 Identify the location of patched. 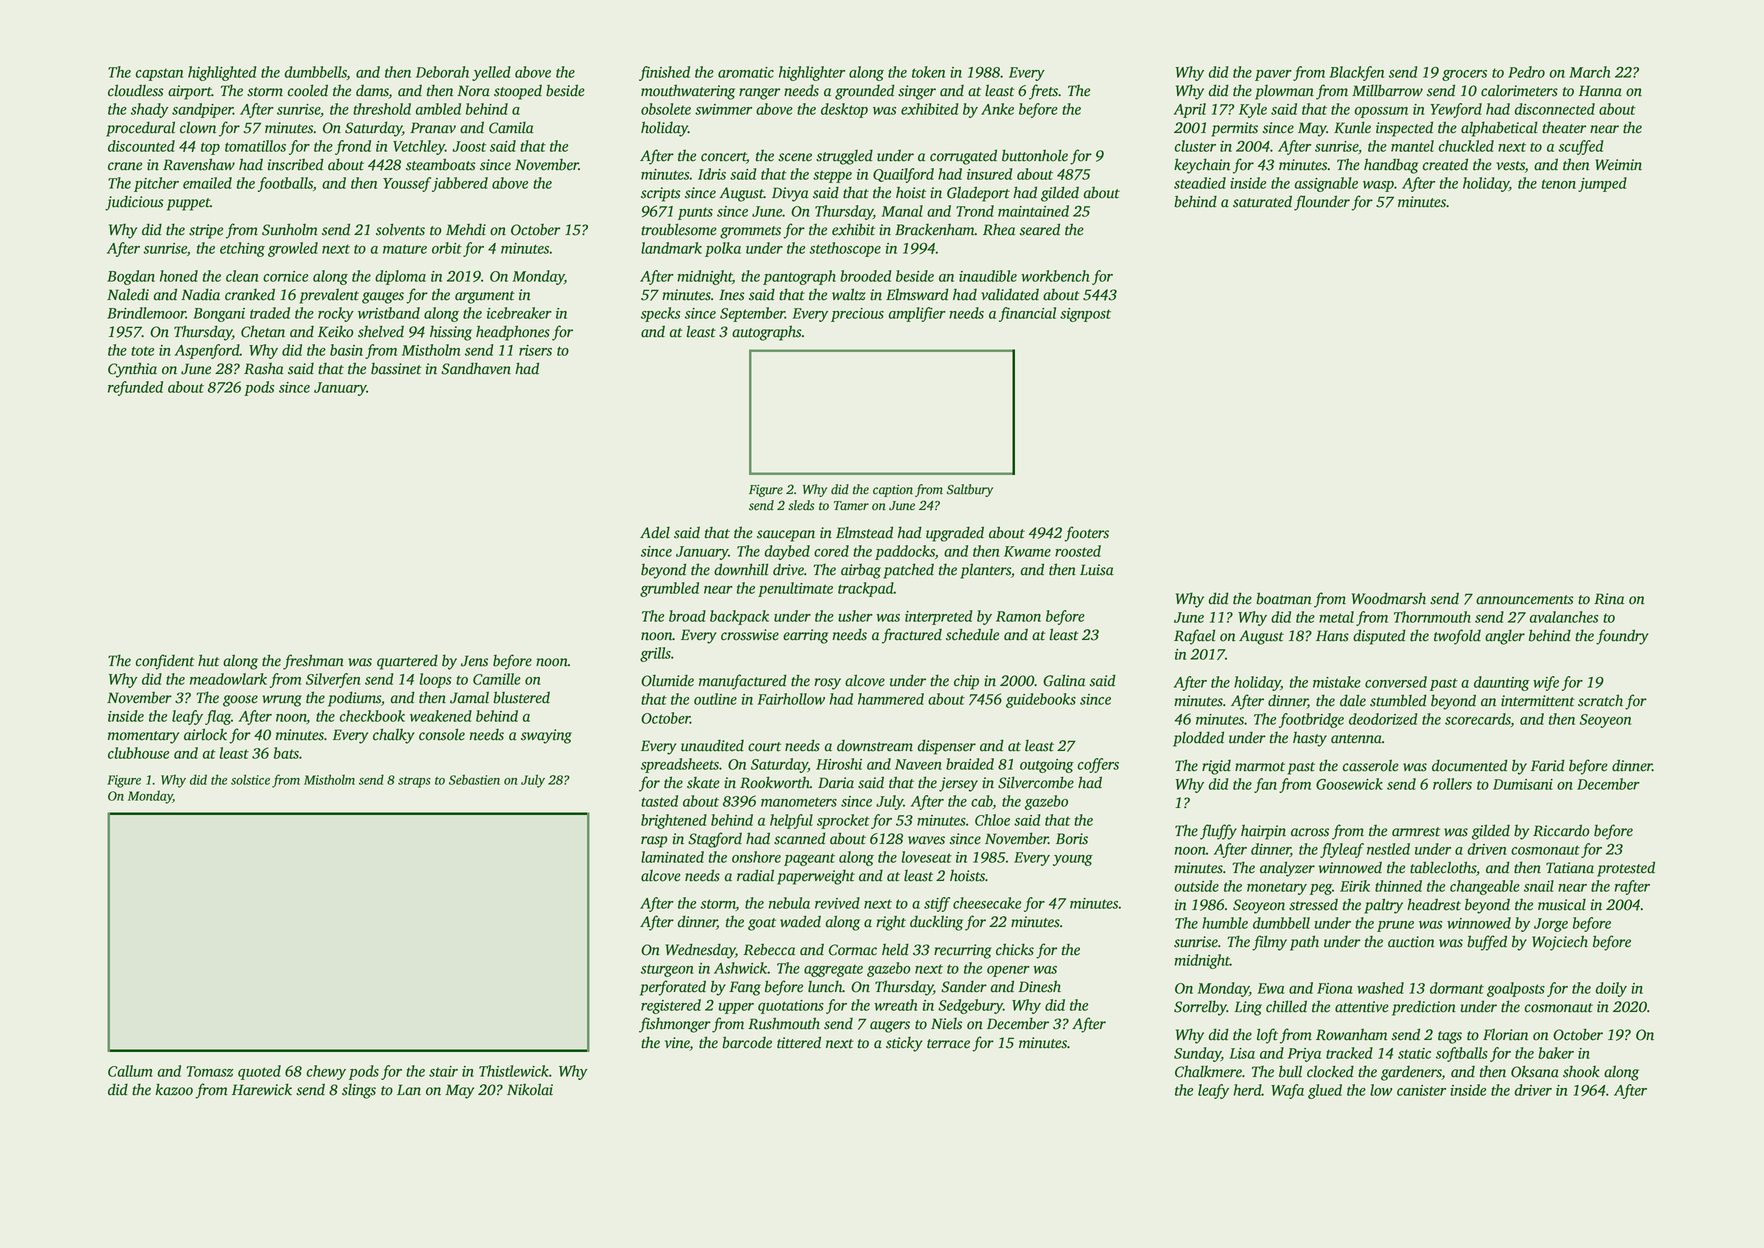
(908, 571).
